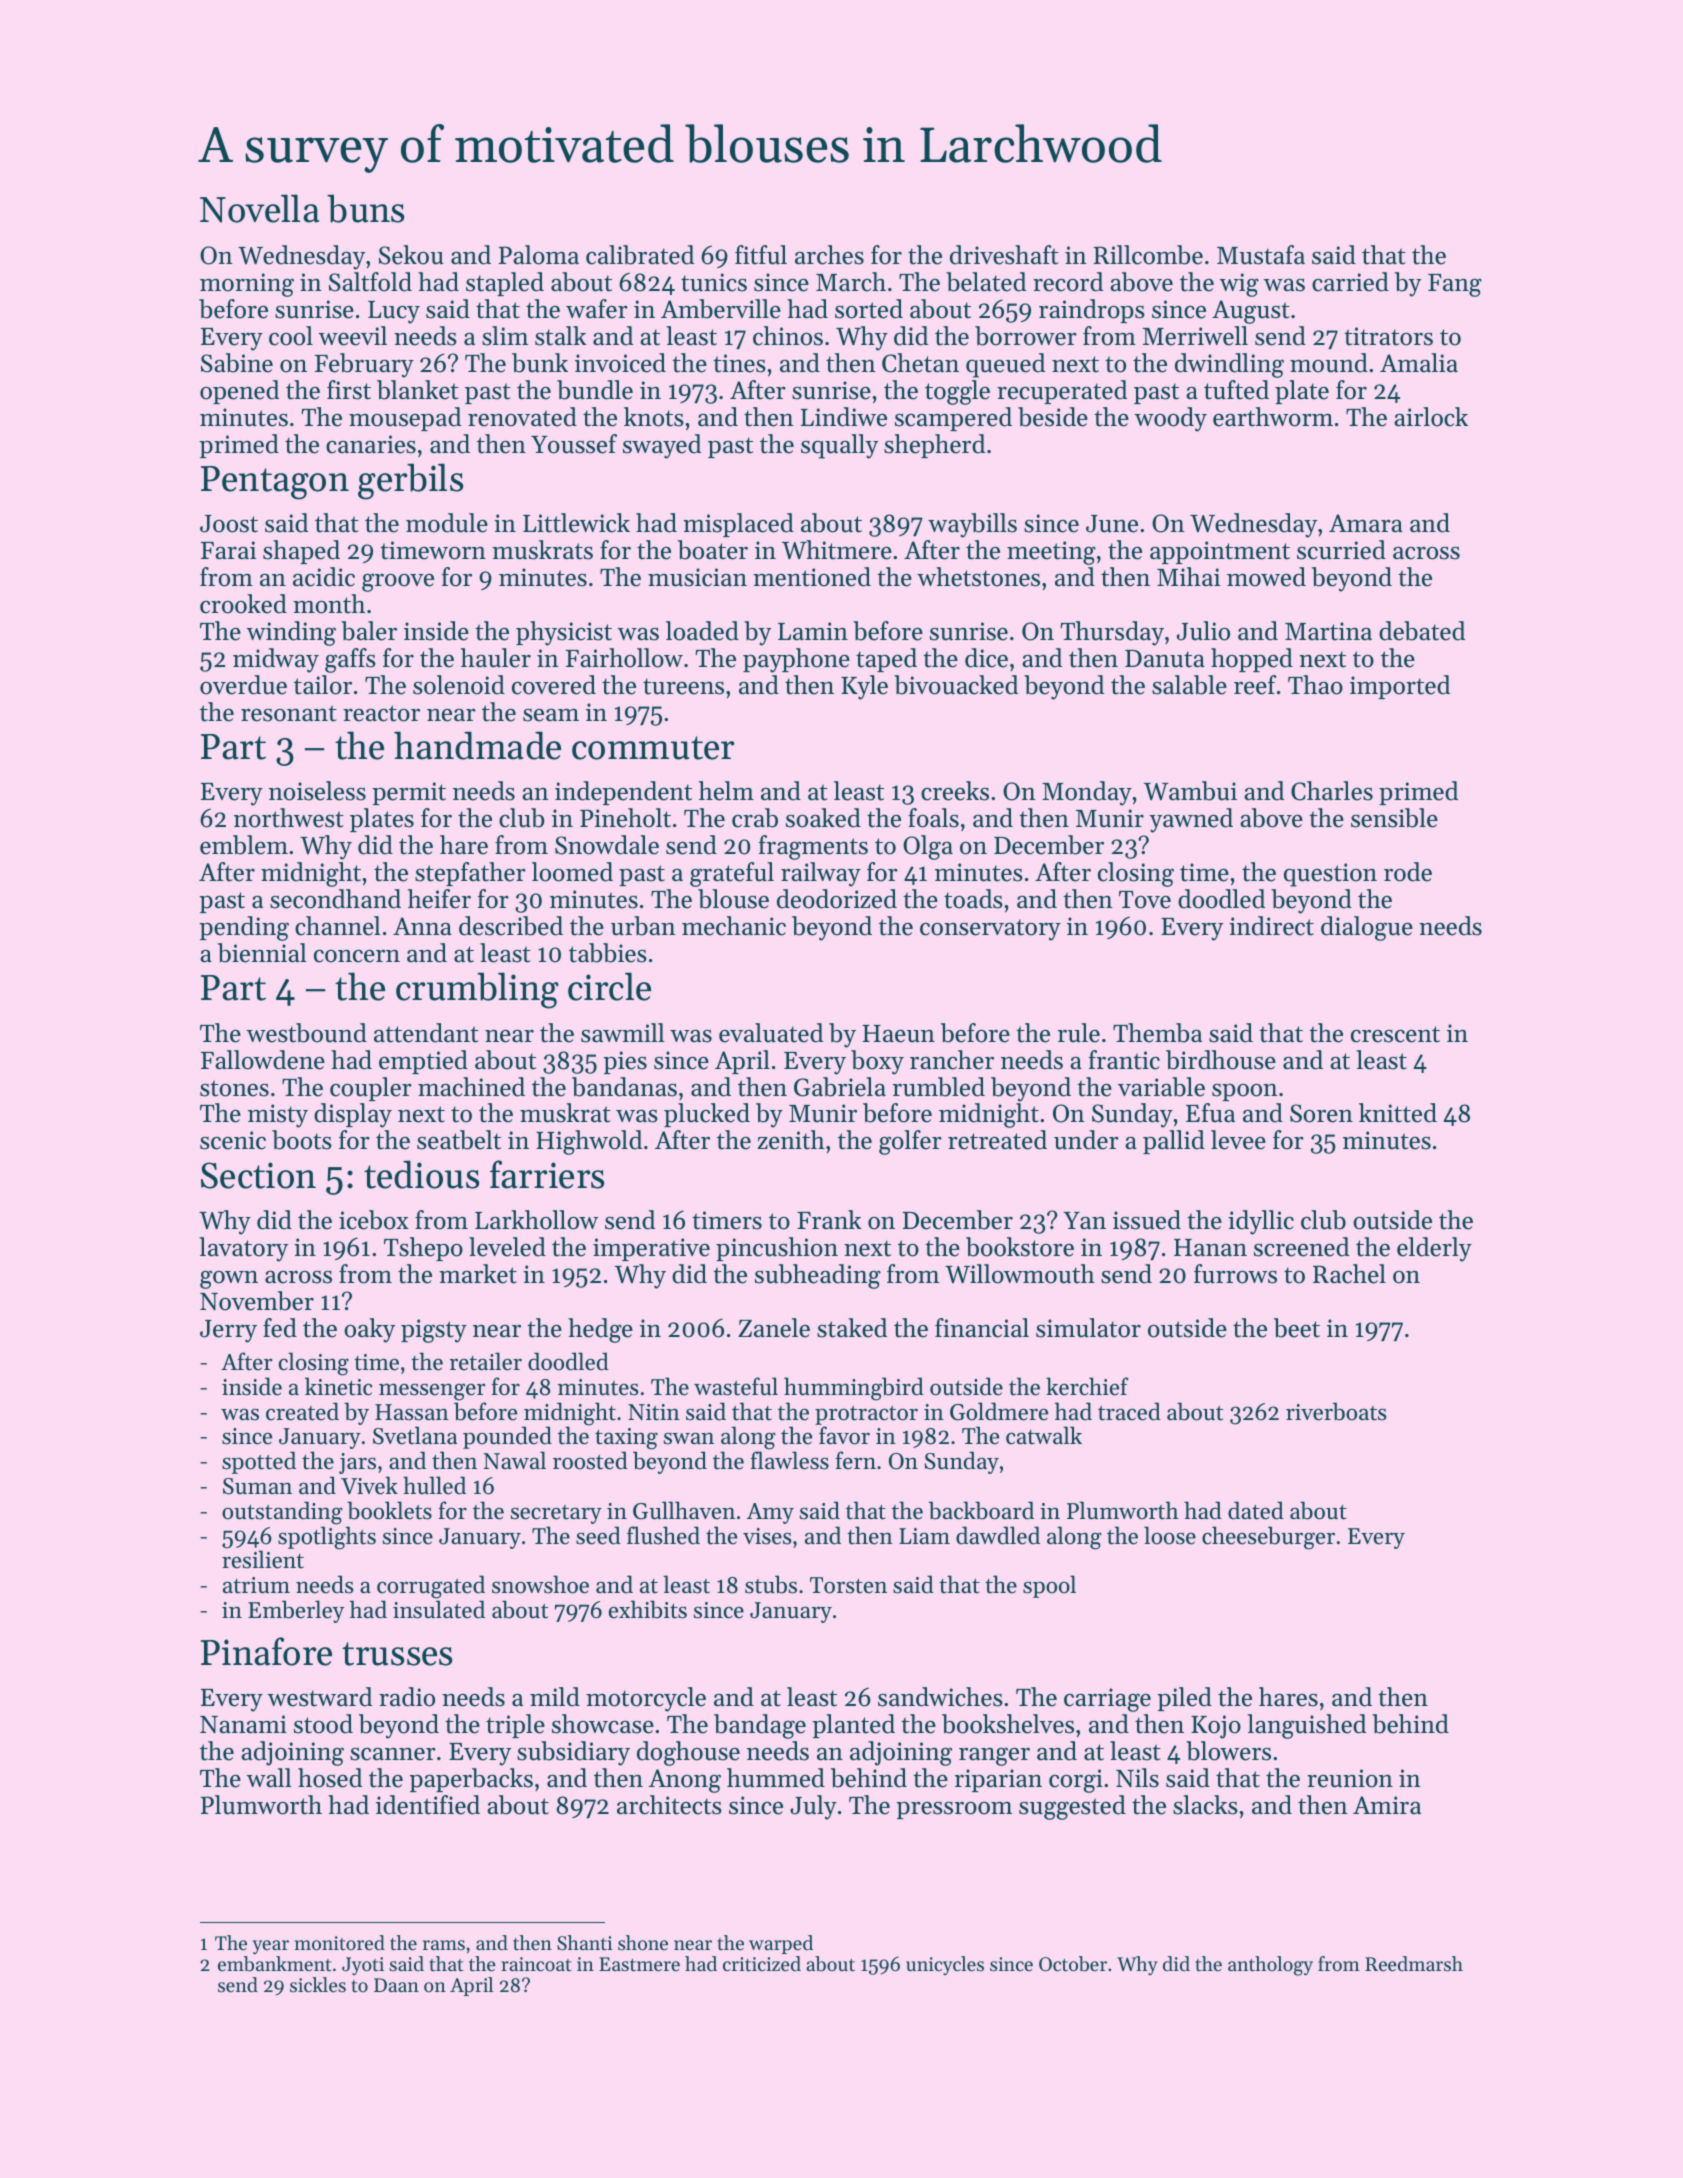 This screenshot has width=1683, height=2178. What do you see at coordinates (1301, 1247) in the screenshot?
I see `screened` at bounding box center [1301, 1247].
